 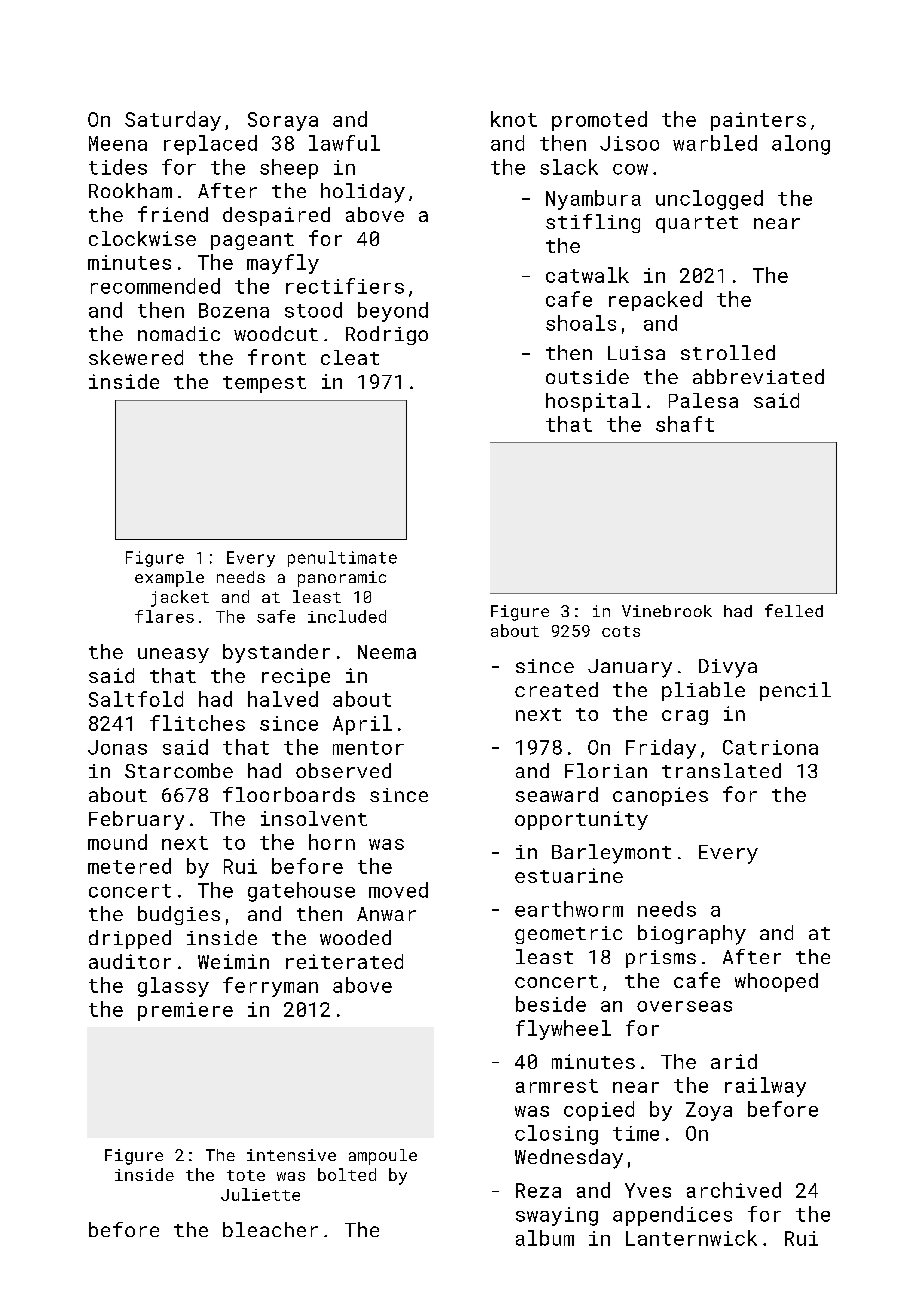 What do you see at coordinates (387, 335) in the screenshot?
I see `Rodrigo` at bounding box center [387, 335].
